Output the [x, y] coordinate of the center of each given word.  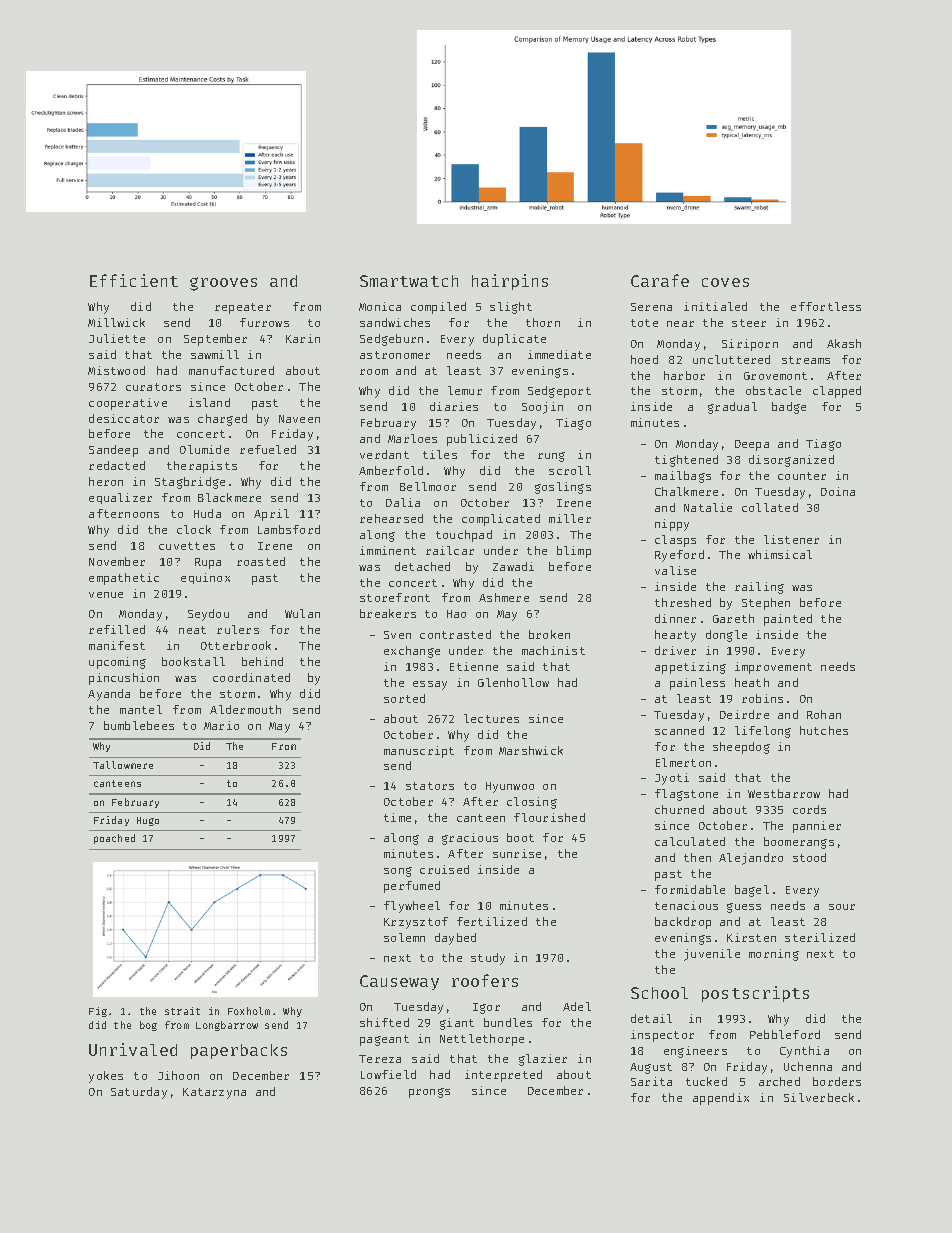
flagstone [686, 795]
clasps [675, 541]
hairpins [510, 282]
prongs [429, 1093]
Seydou [208, 615]
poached [114, 839]
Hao [456, 614]
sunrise [517, 853]
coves [725, 282]
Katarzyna [214, 1093]
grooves [223, 284]
